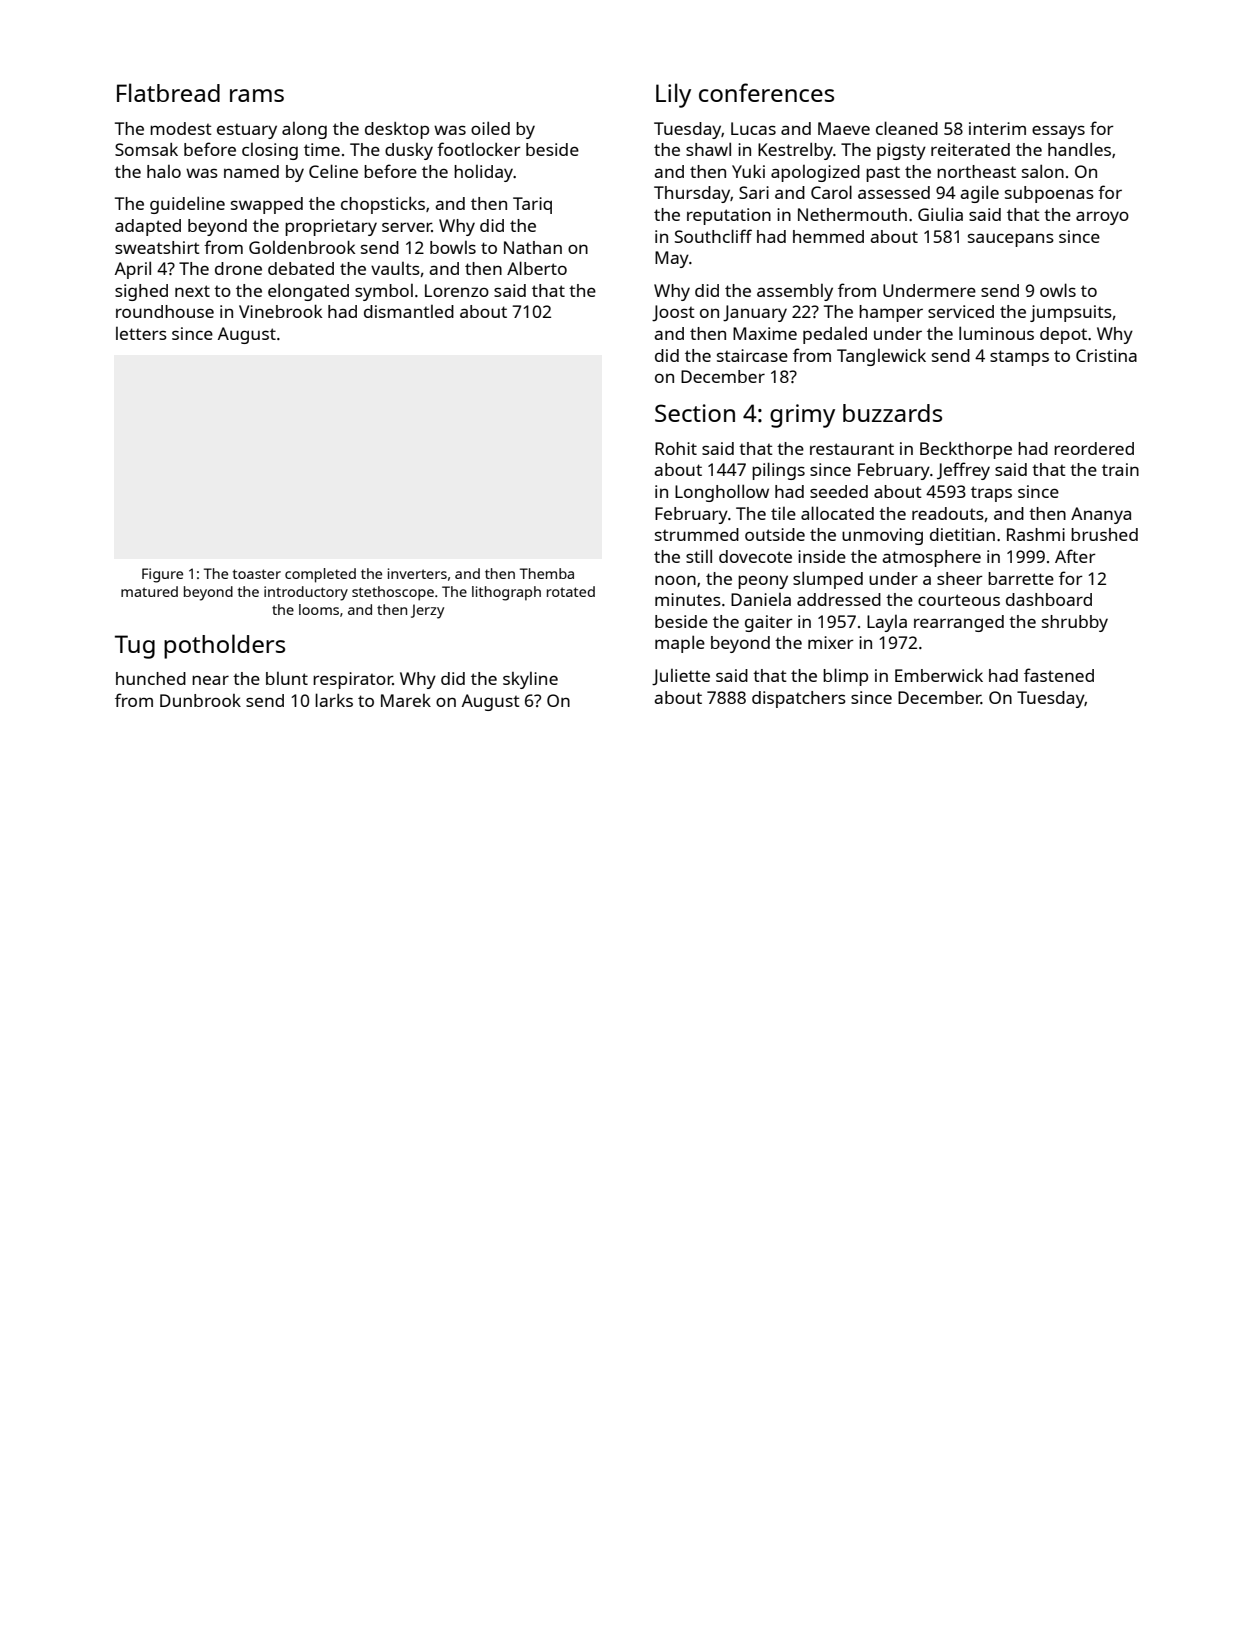 This page has width=1256, height=1626. What do you see at coordinates (537, 268) in the page?
I see `Alberto` at bounding box center [537, 268].
